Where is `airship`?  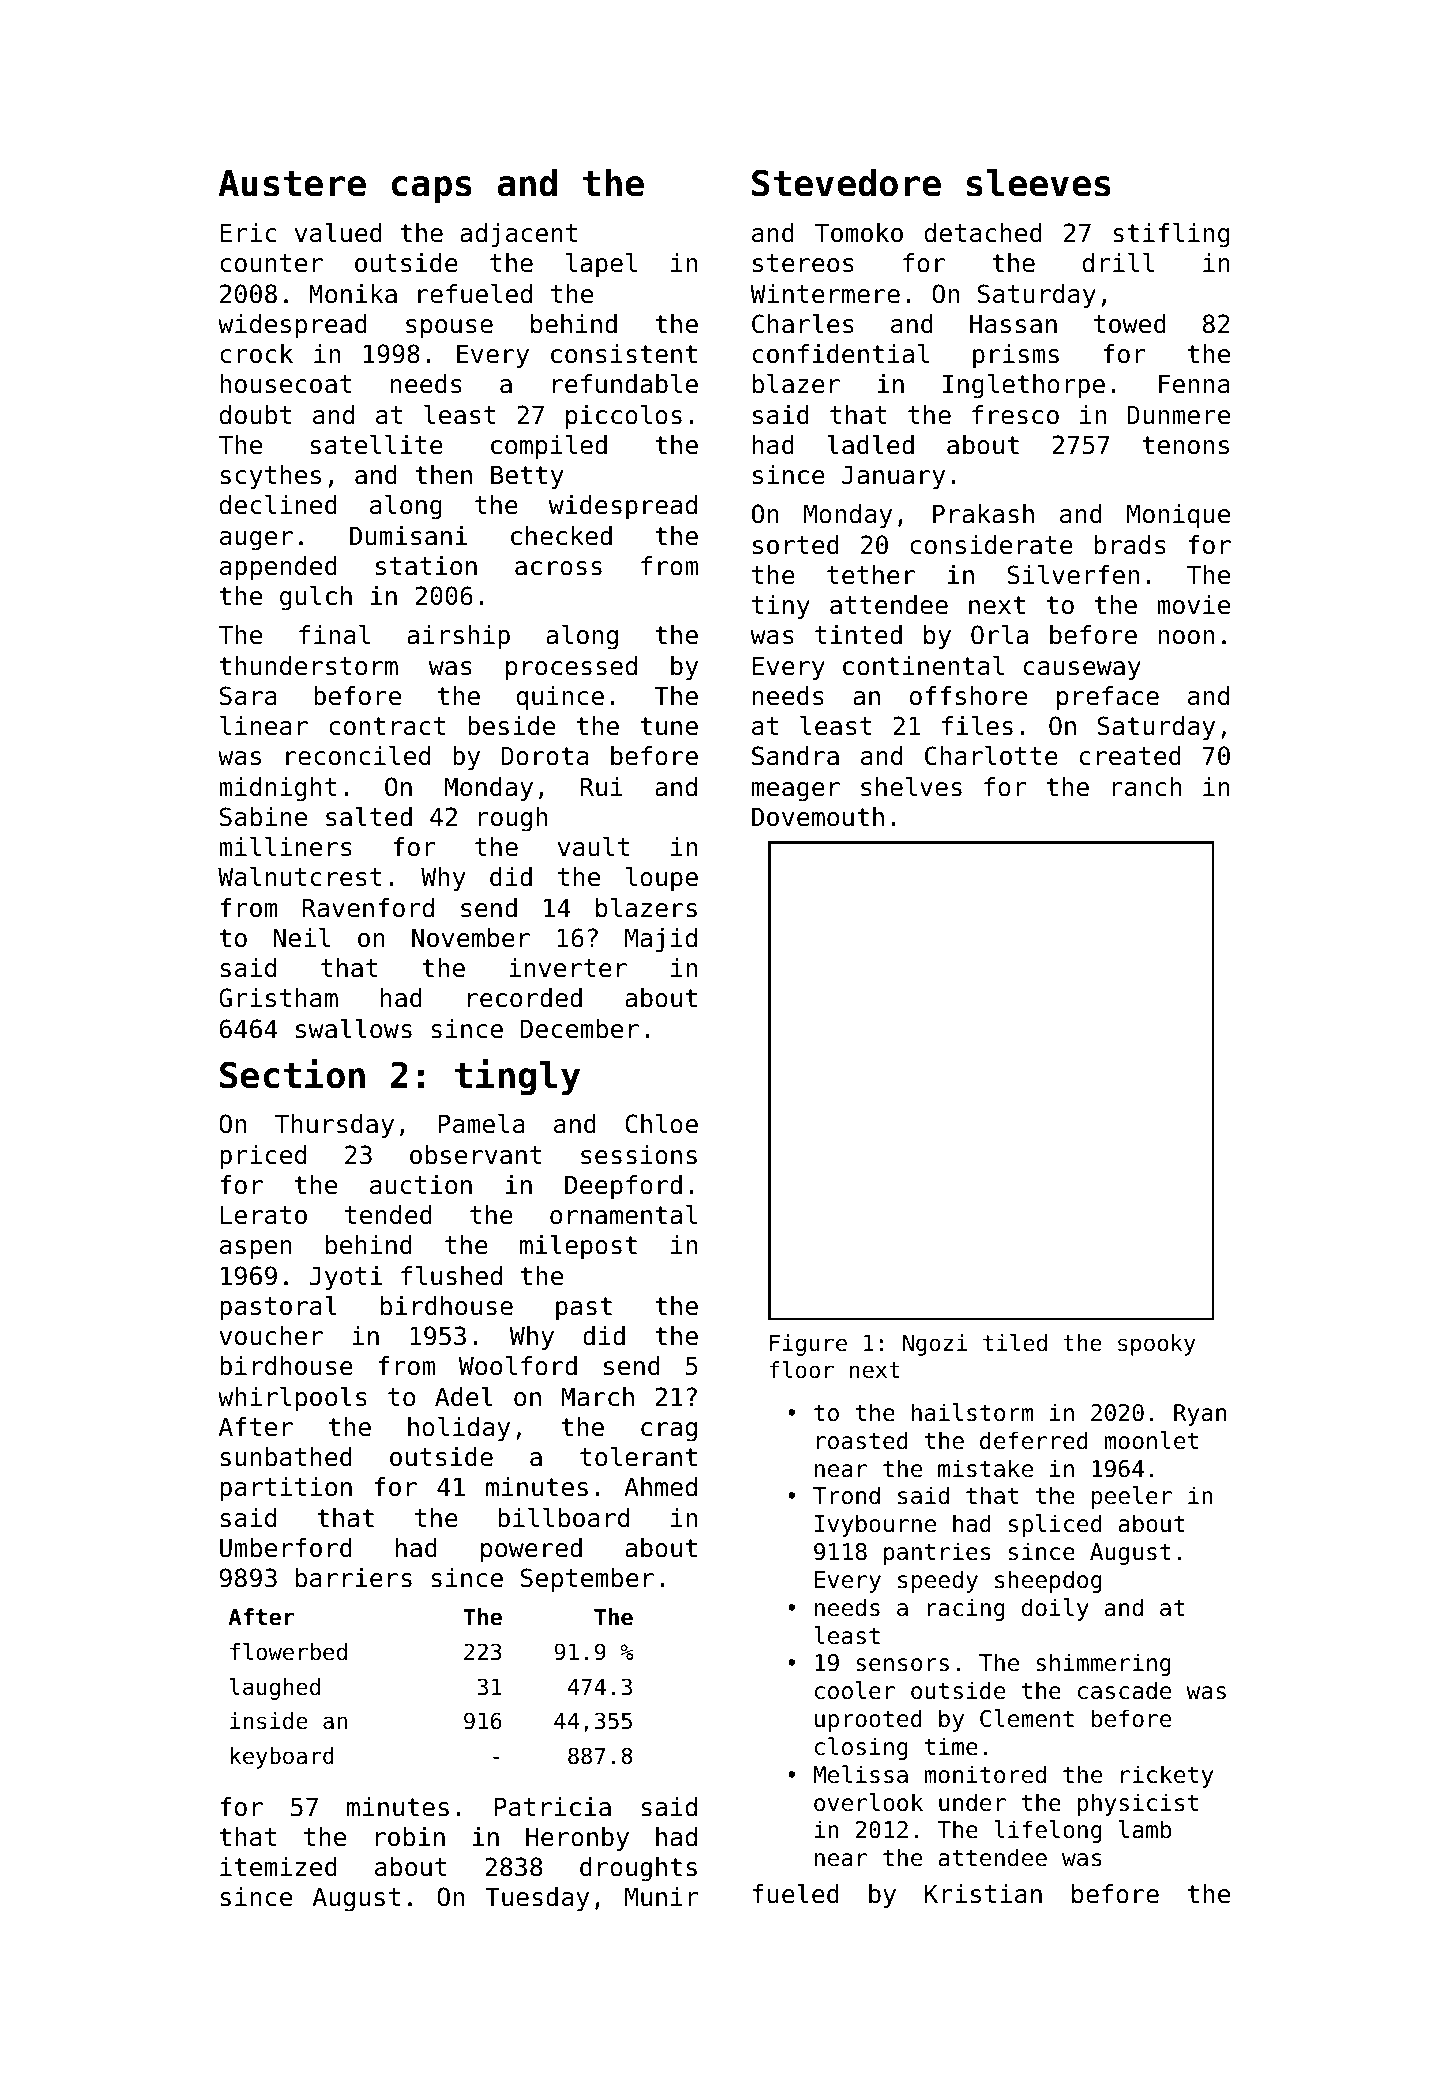
airship is located at coordinates (458, 637).
